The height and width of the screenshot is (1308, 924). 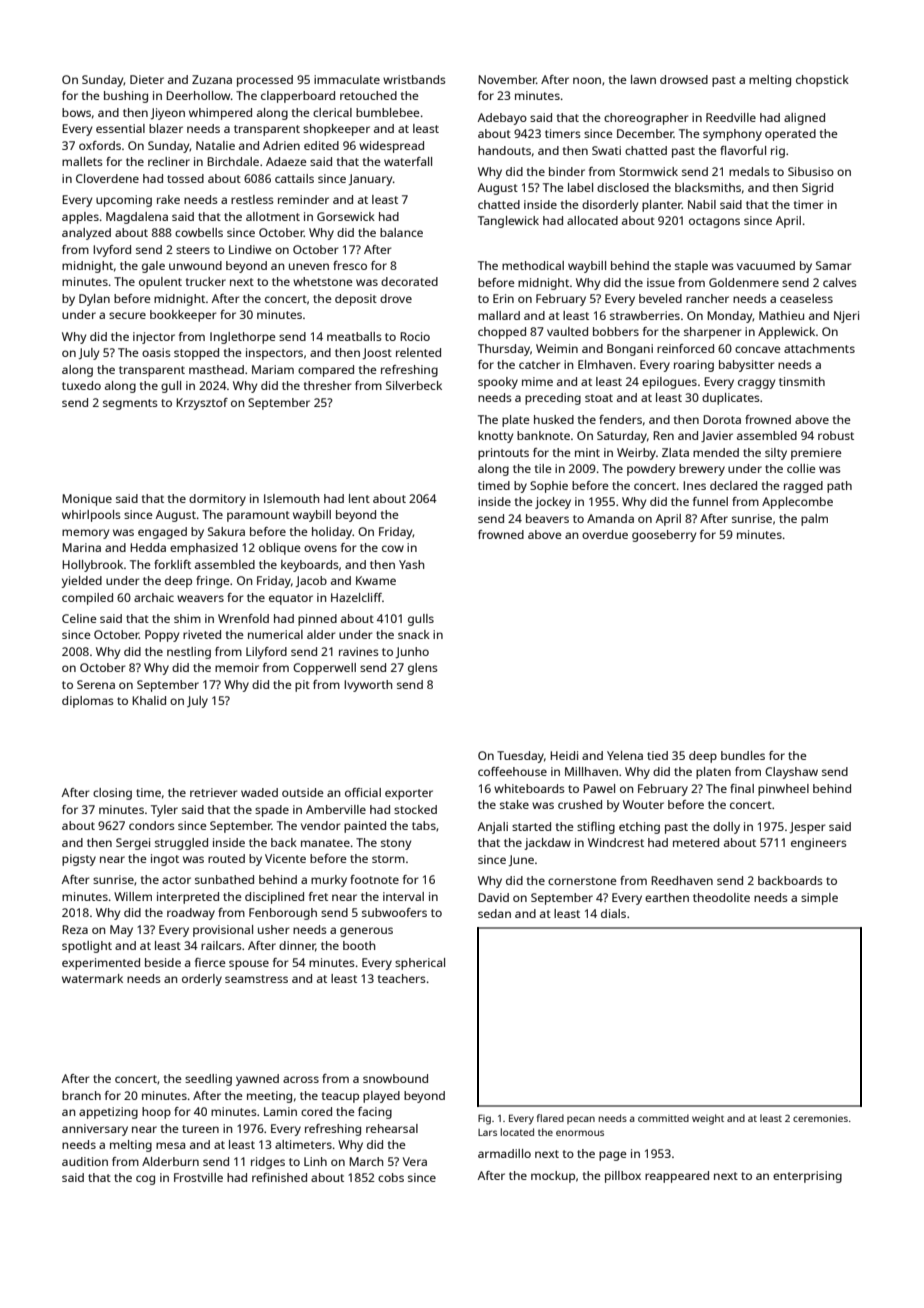 I want to click on preceding, so click(x=553, y=399).
